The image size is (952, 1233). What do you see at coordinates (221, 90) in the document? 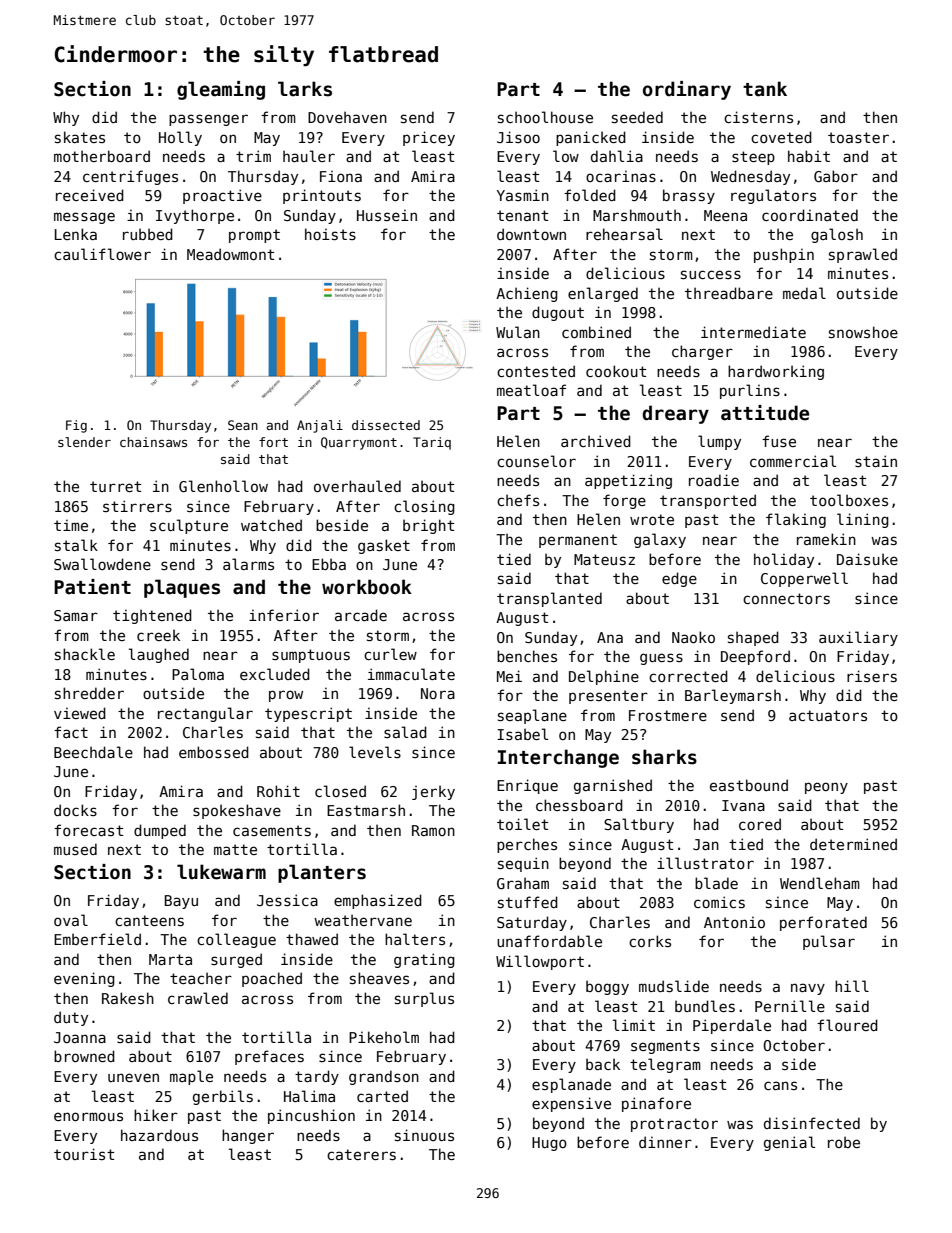
I see `gleaming` at bounding box center [221, 90].
